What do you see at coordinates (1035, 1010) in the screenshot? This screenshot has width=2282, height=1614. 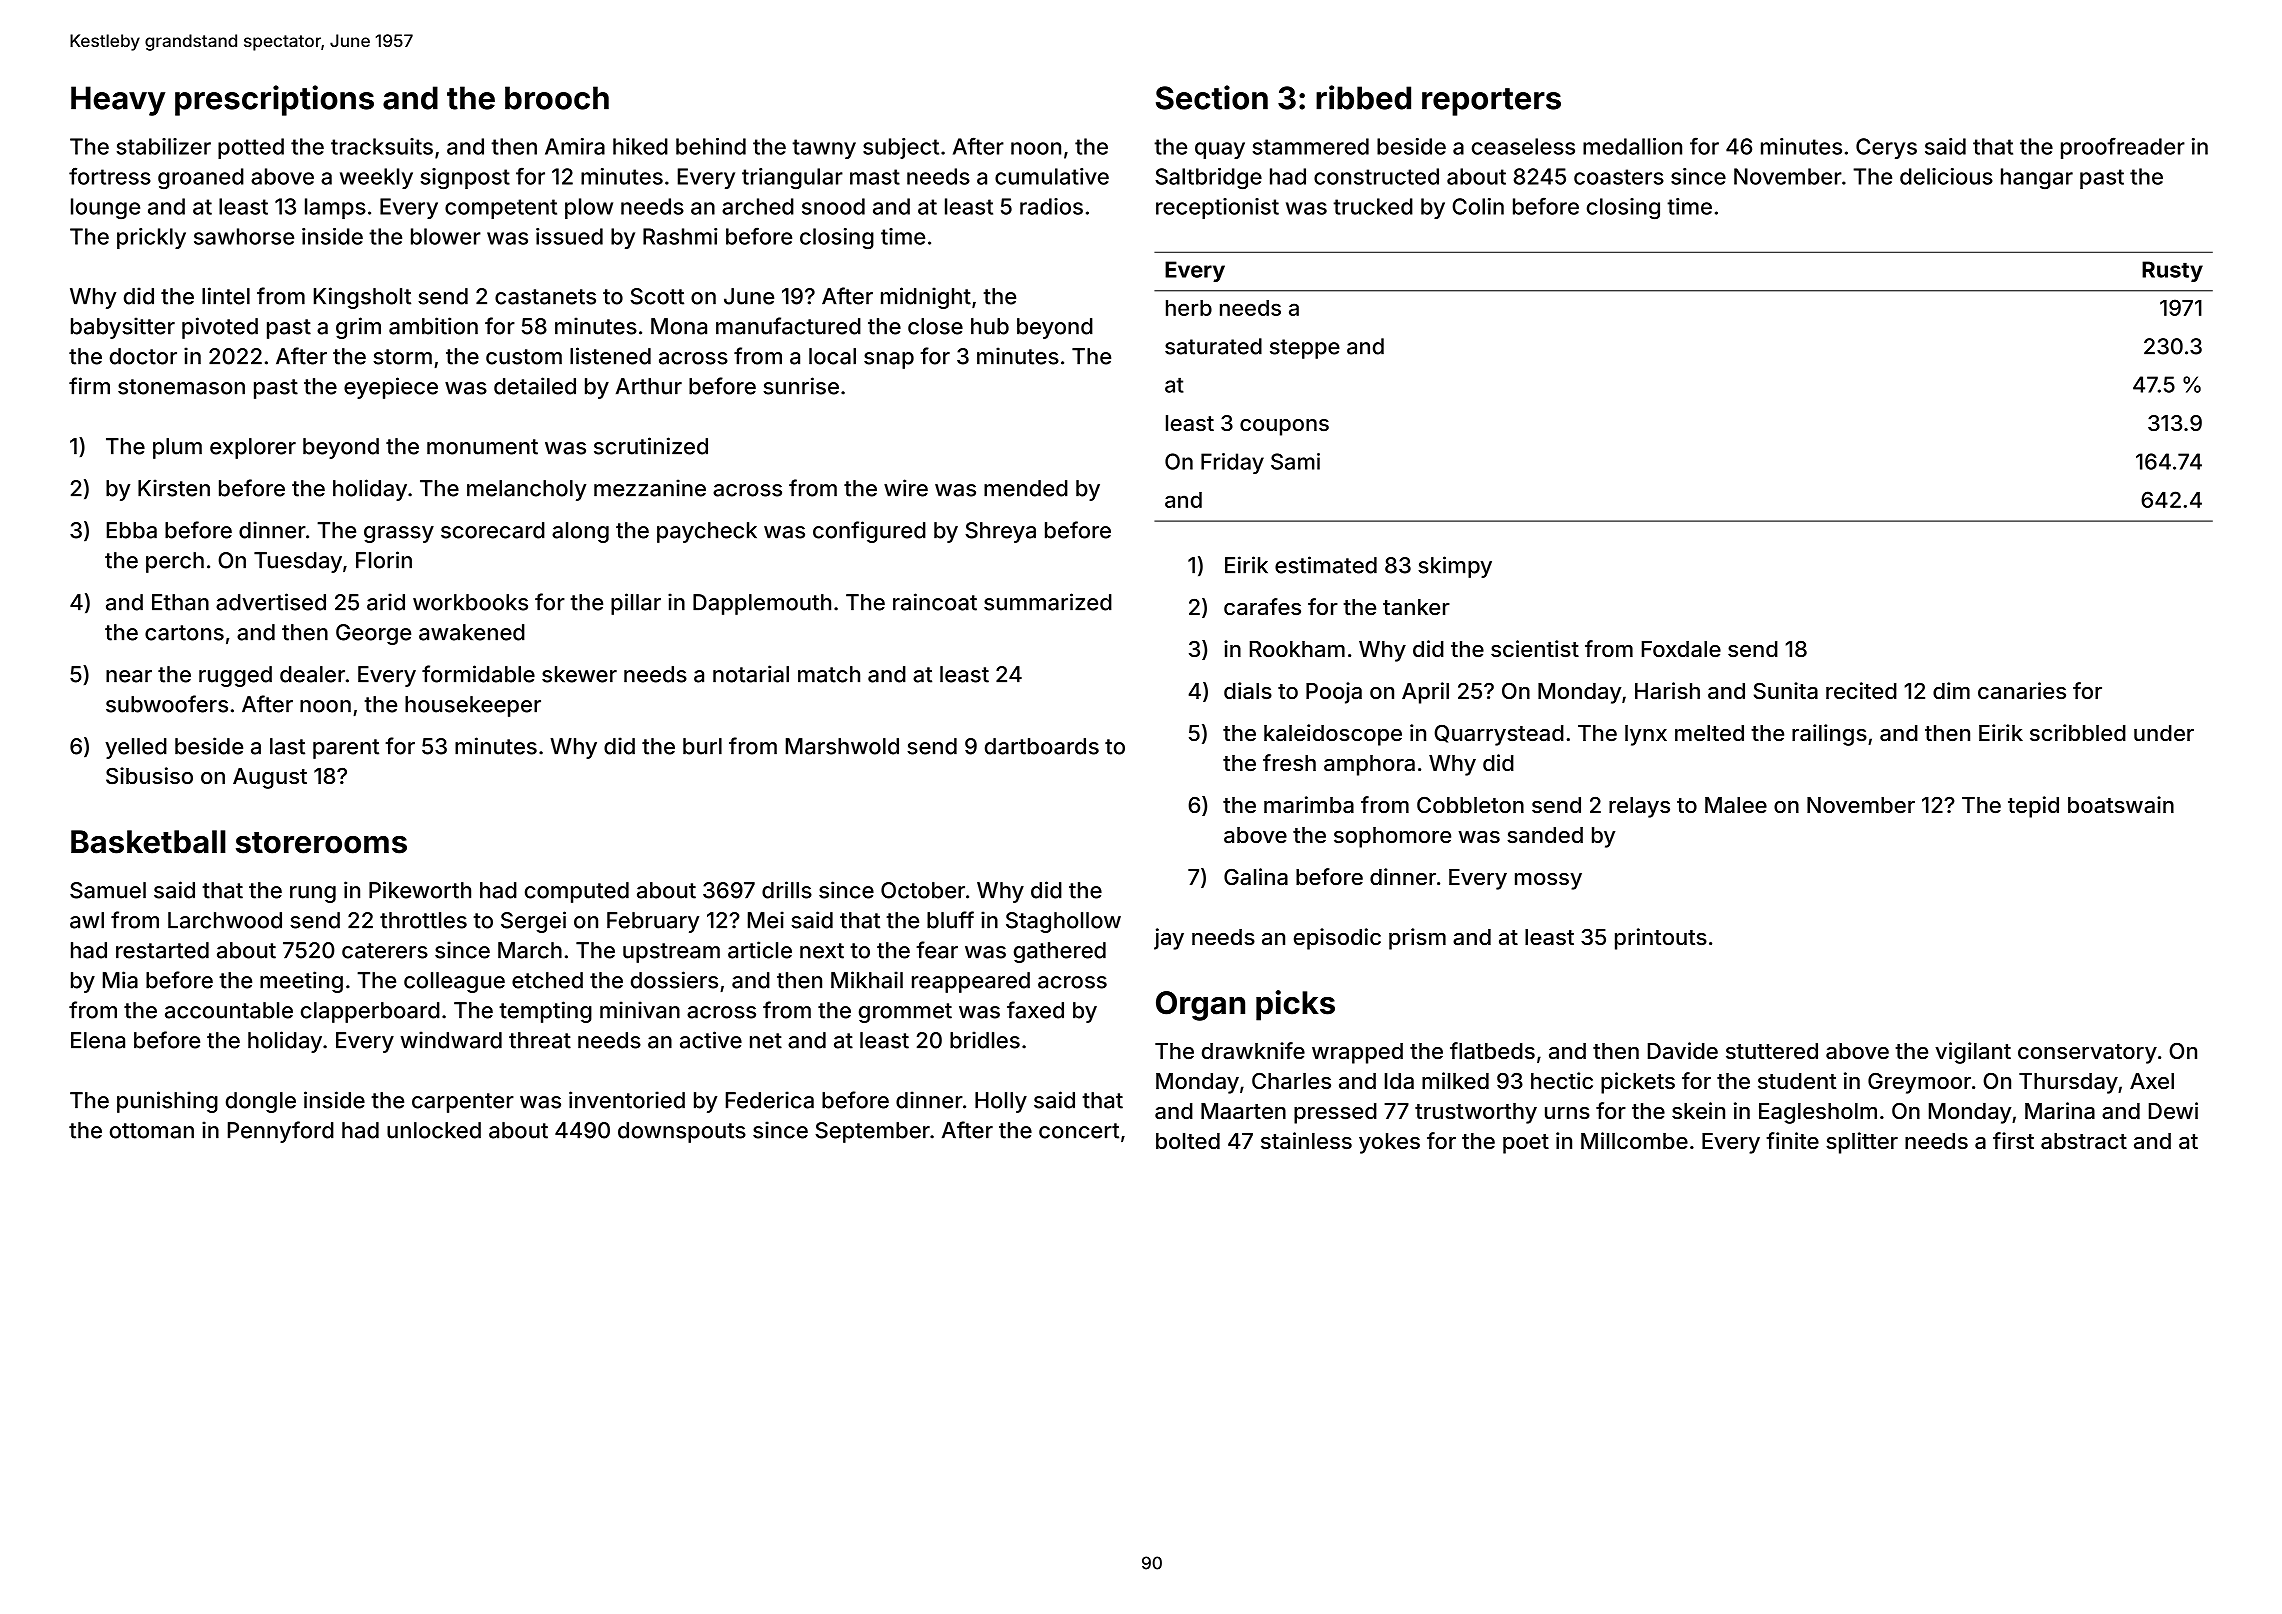 I see `faxed` at bounding box center [1035, 1010].
